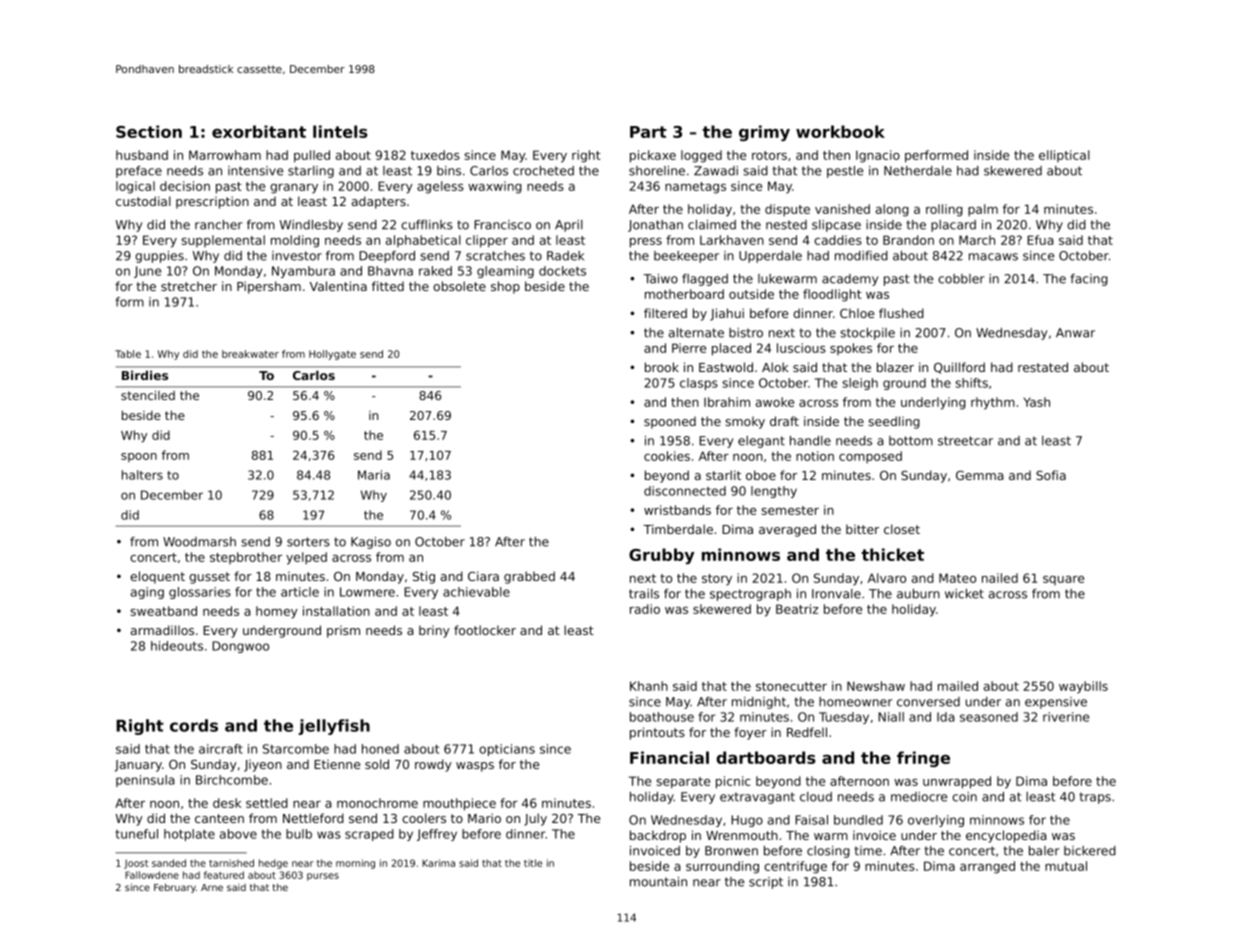 The image size is (1233, 952). What do you see at coordinates (645, 609) in the page?
I see `radio` at bounding box center [645, 609].
